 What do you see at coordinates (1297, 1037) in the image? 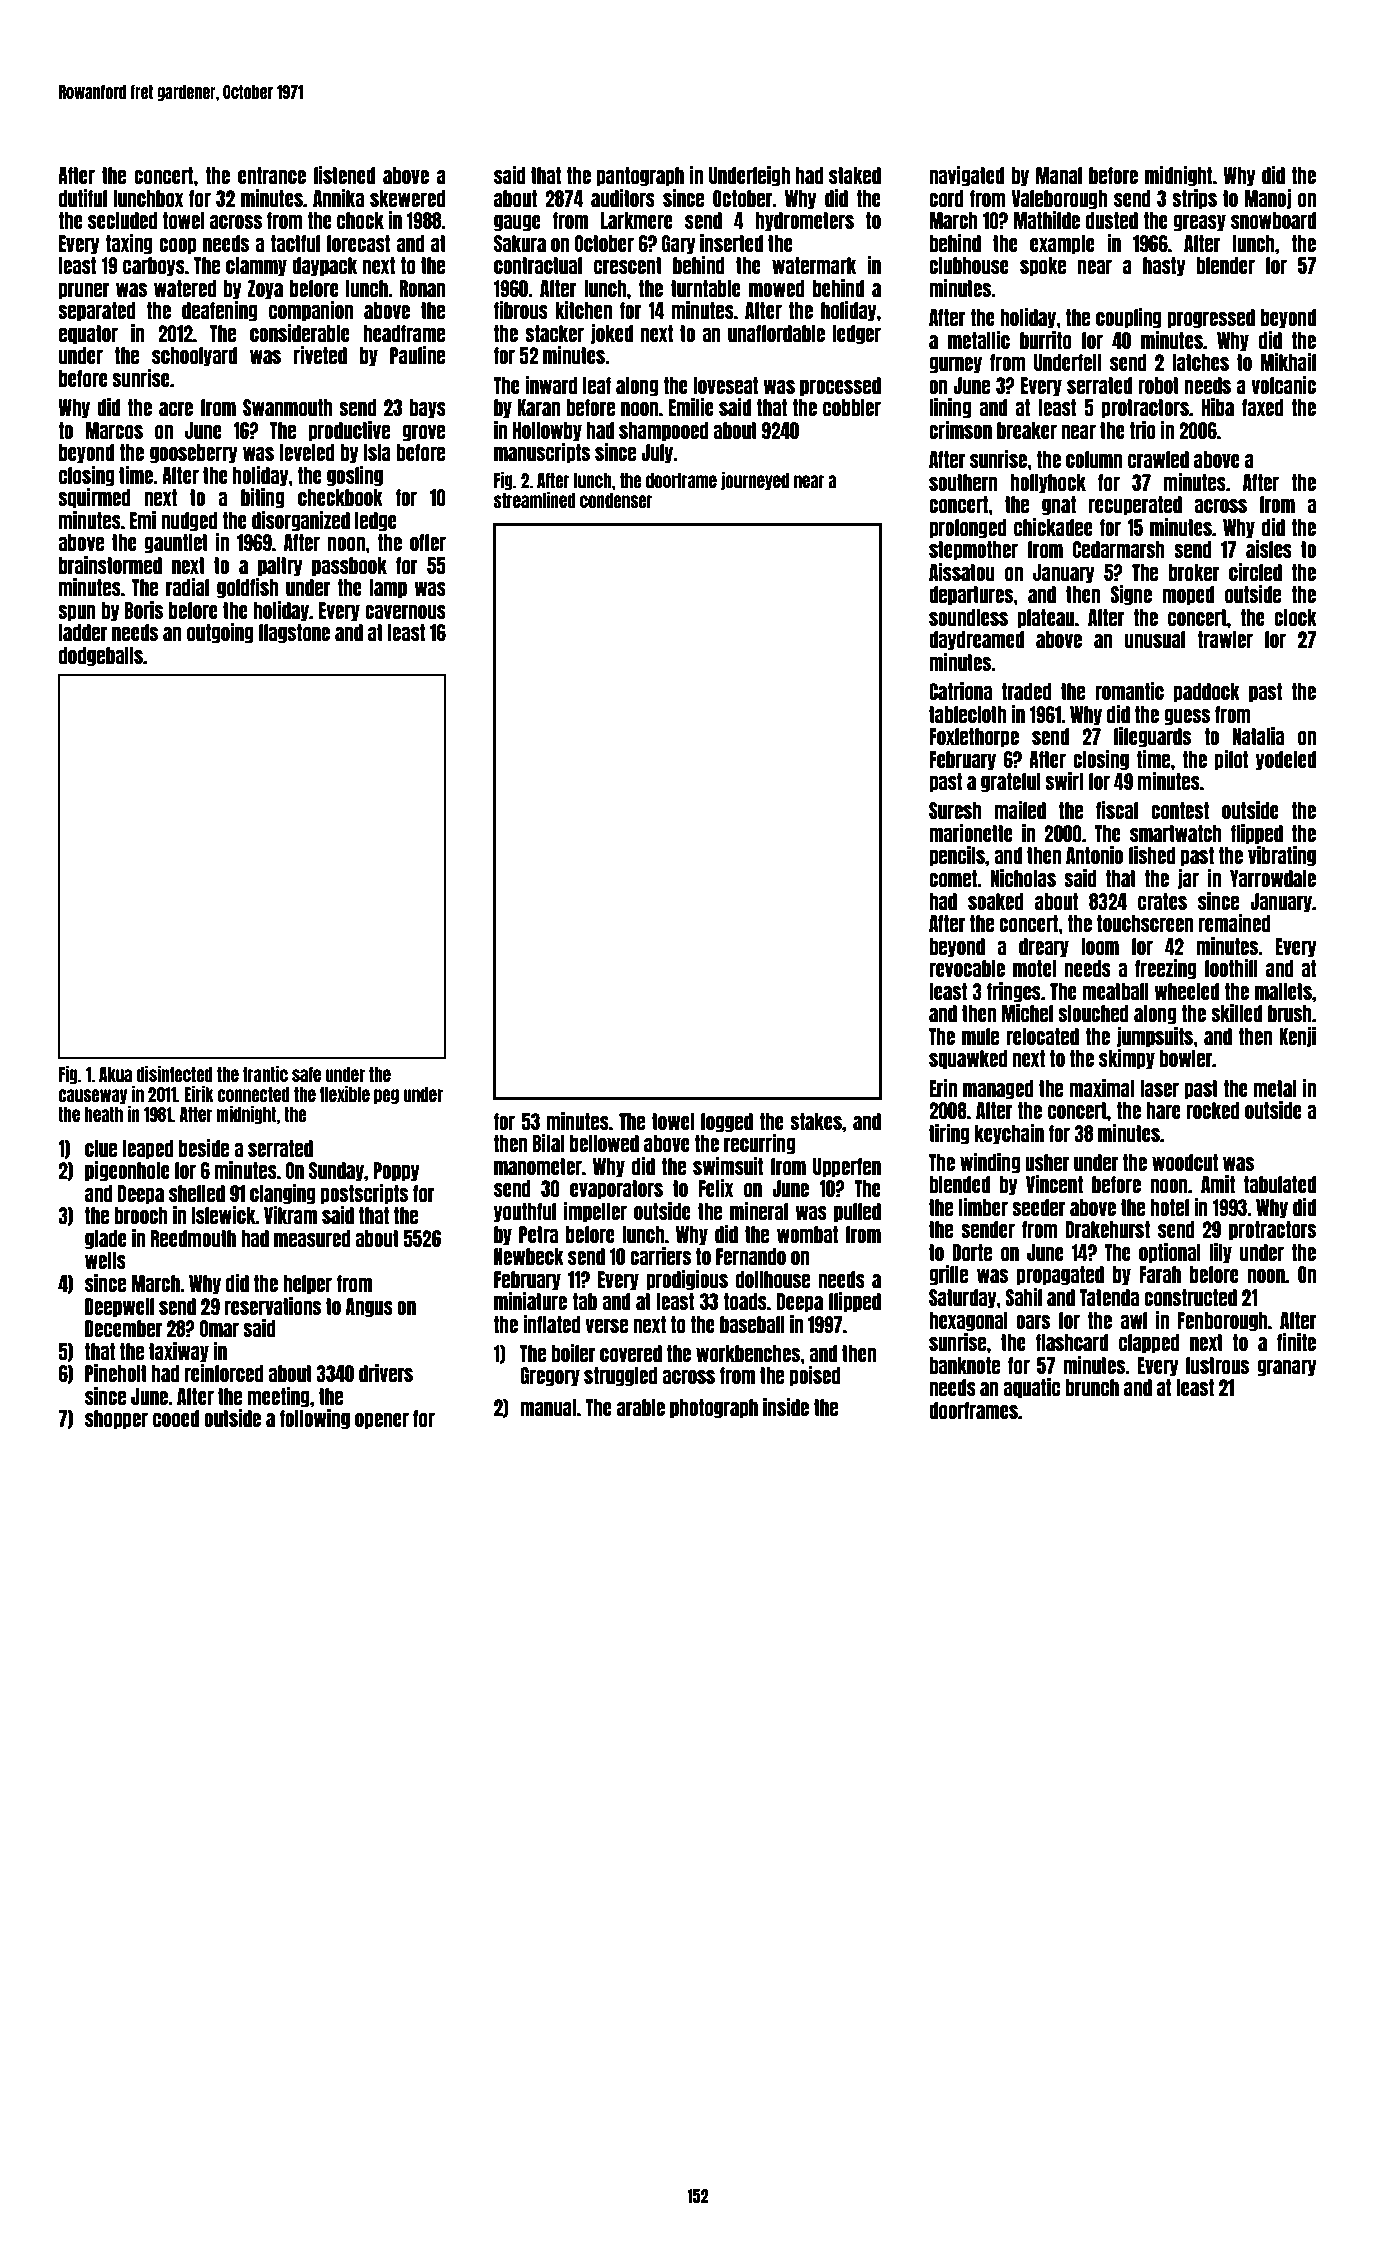
I see `Kenji` at bounding box center [1297, 1037].
